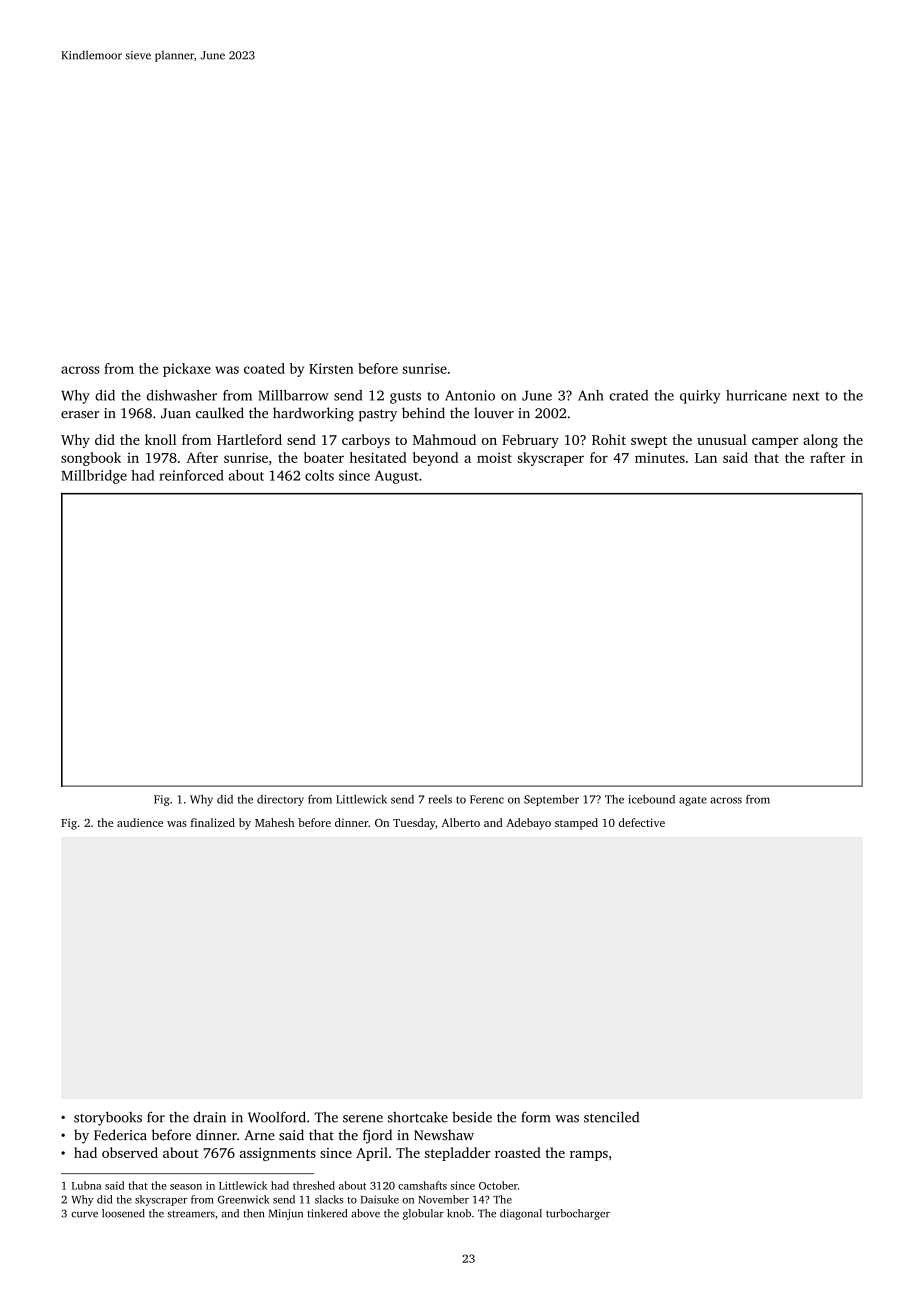 Image resolution: width=924 pixels, height=1308 pixels. I want to click on shortcake, so click(418, 1117).
